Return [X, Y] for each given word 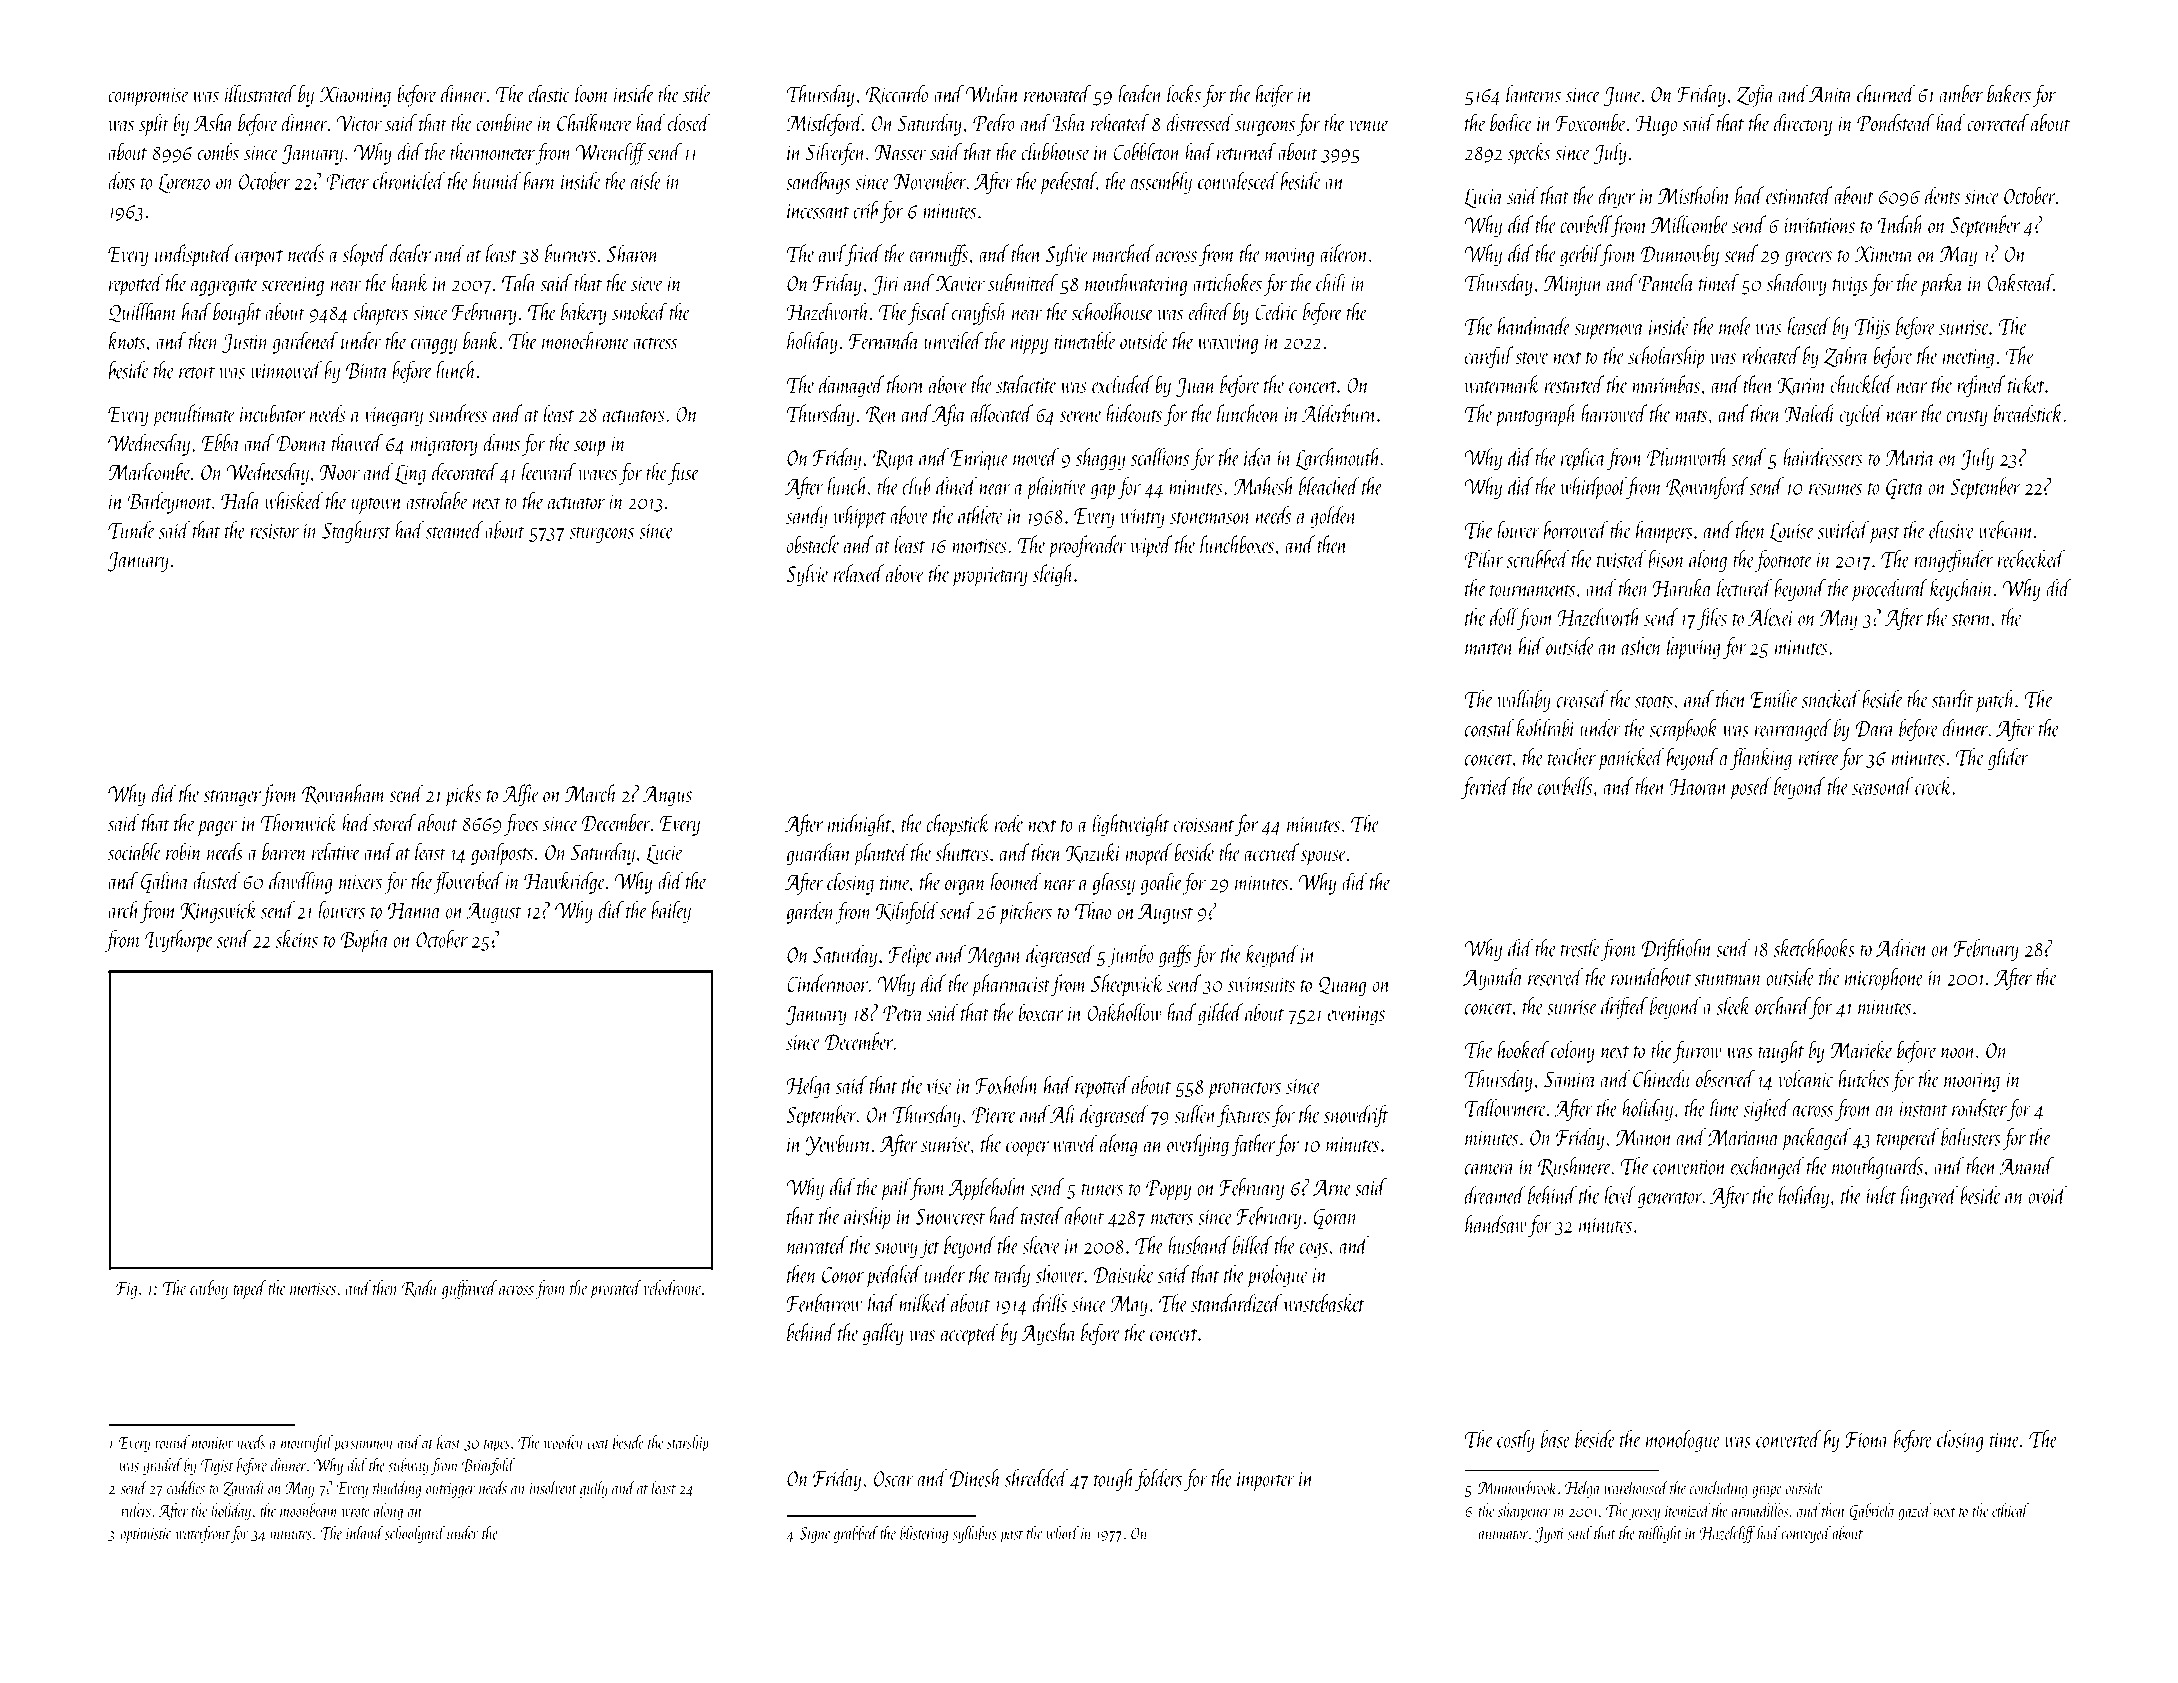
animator [1503, 1534]
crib [865, 210]
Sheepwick [1127, 985]
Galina [165, 882]
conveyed [1806, 1534]
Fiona [1867, 1440]
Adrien [1902, 948]
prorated [616, 1289]
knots [127, 340]
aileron [1344, 253]
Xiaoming [355, 96]
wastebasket [1324, 1303]
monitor [213, 1443]
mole [1735, 326]
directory [1803, 124]
